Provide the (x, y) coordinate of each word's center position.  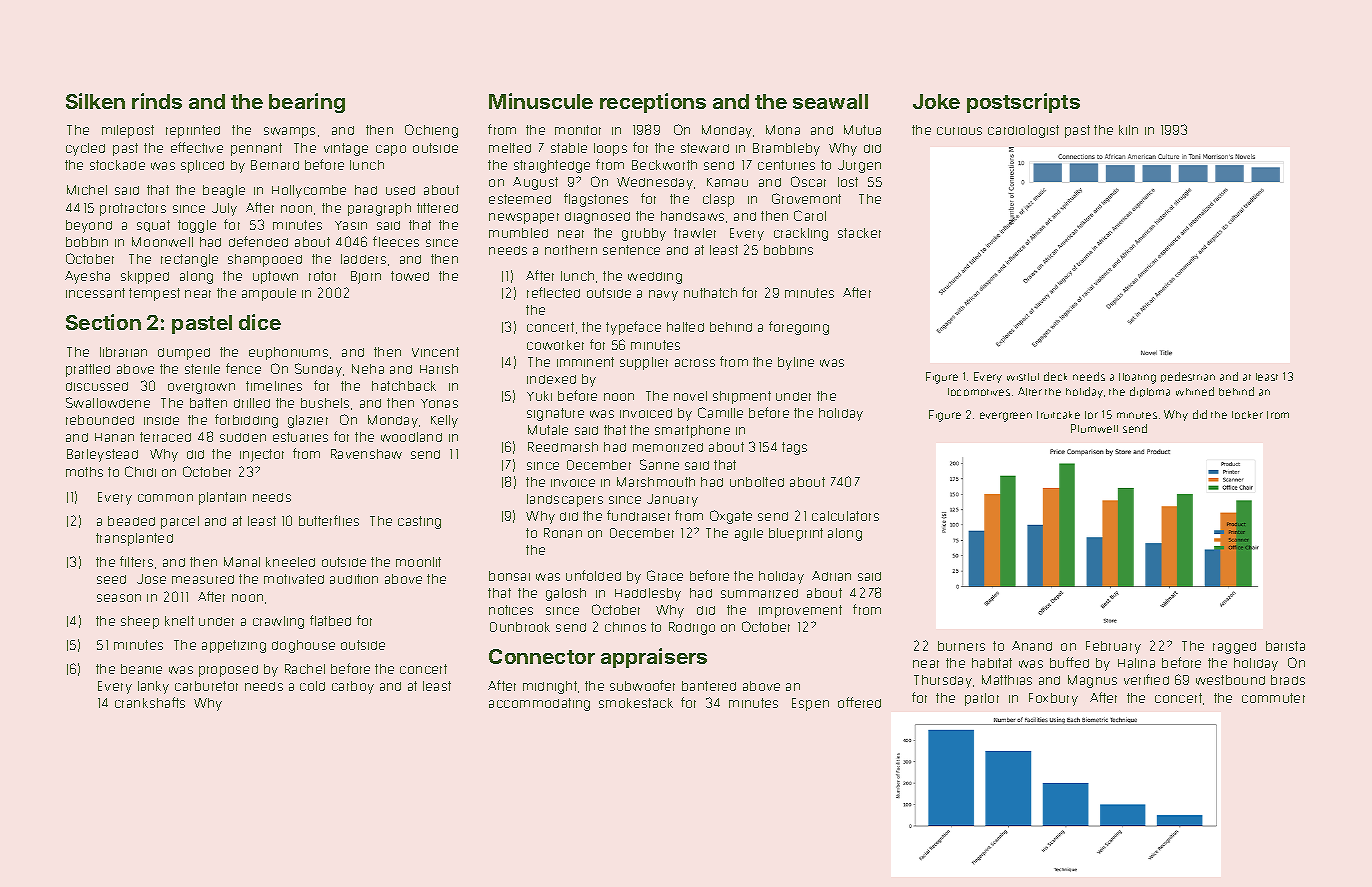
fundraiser (638, 515)
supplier (644, 363)
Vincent (435, 352)
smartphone (692, 431)
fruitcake (1058, 415)
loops (610, 149)
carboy (353, 687)
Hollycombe (309, 191)
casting (419, 522)
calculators (845, 516)
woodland (411, 437)
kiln (1128, 130)
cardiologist (1023, 131)
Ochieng (431, 131)
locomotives (979, 392)
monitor (578, 130)
